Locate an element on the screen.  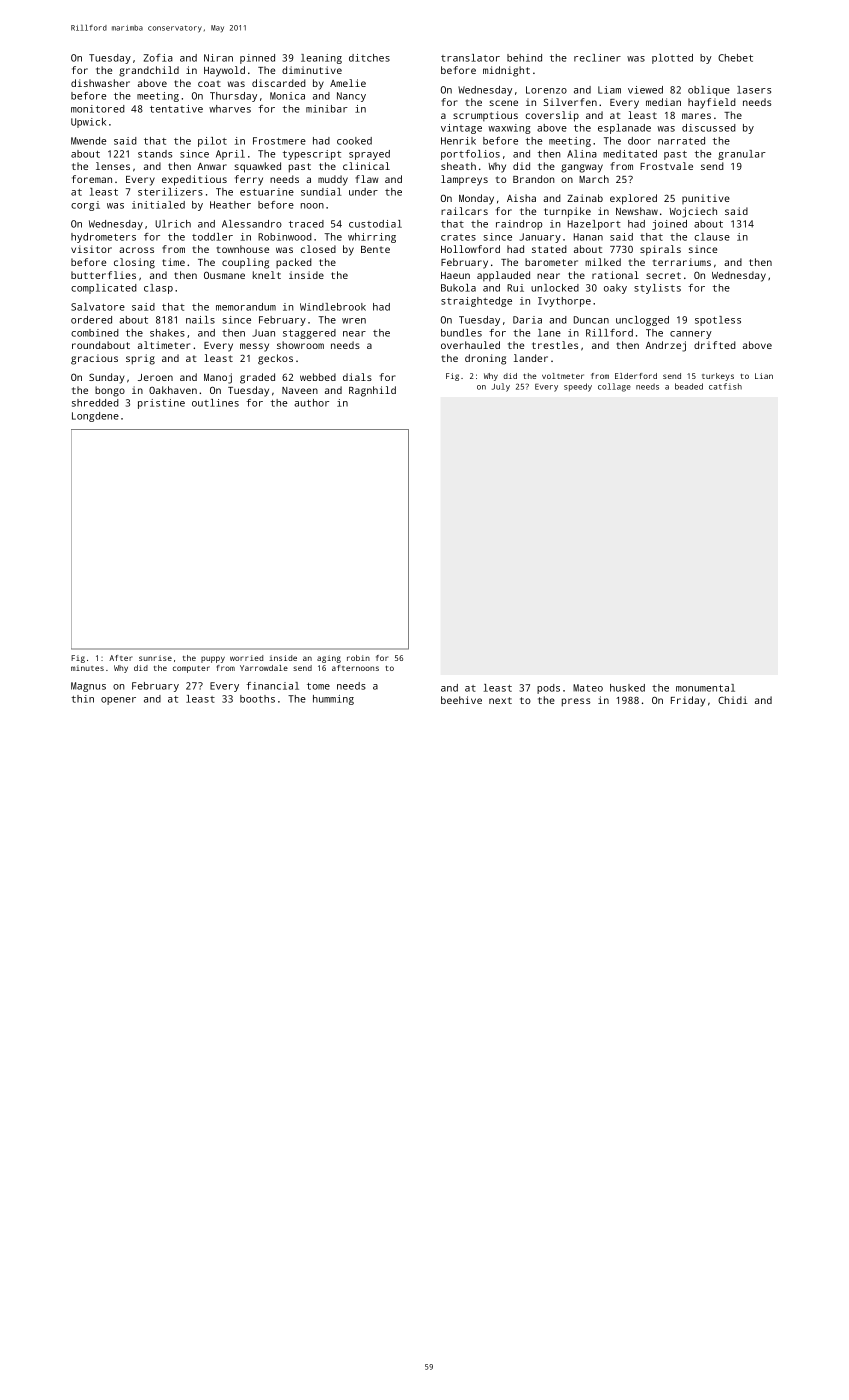
terrariums is located at coordinates (682, 262).
